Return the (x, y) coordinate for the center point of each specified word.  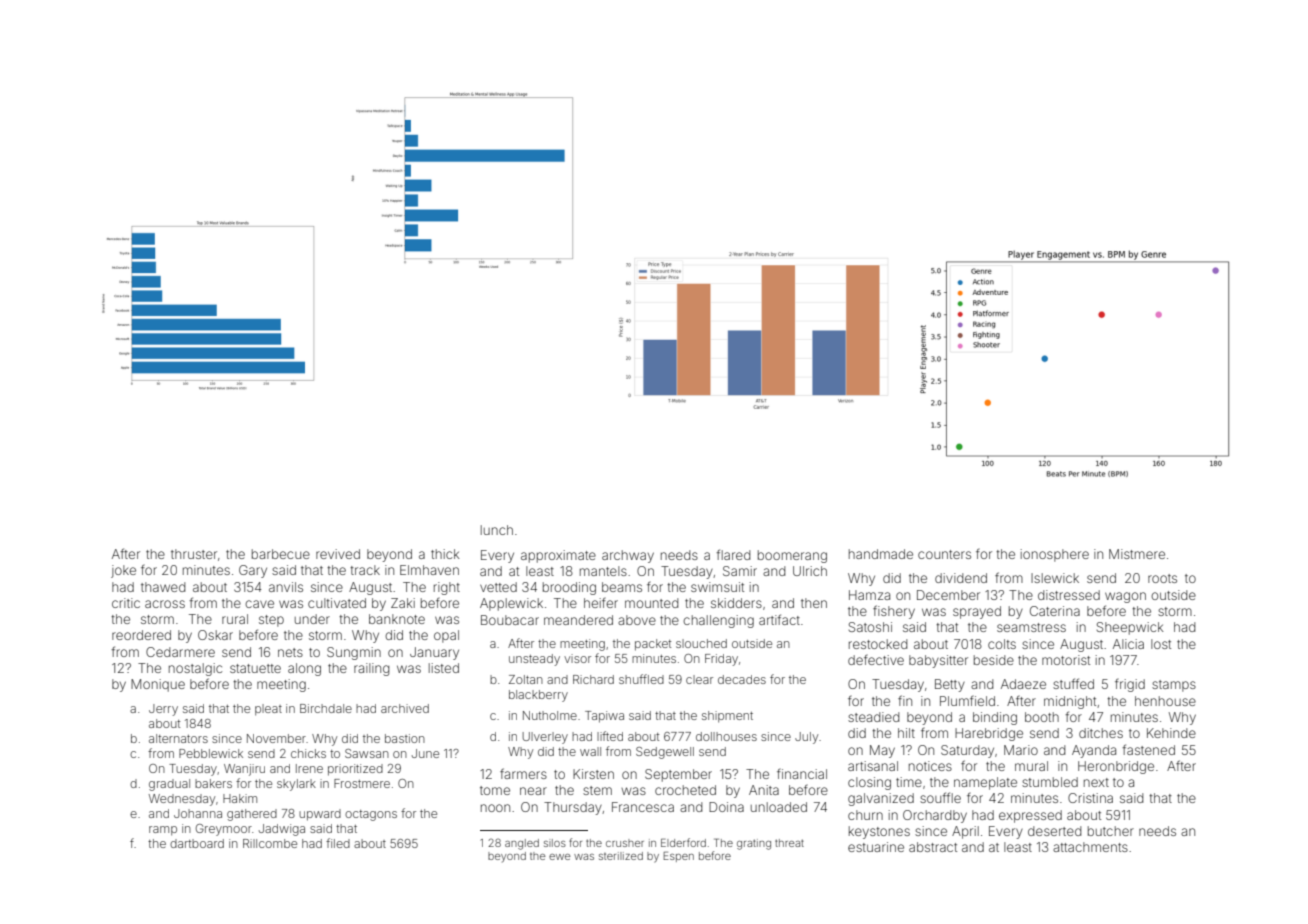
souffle (940, 797)
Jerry (163, 710)
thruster (194, 554)
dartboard (197, 843)
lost (1161, 644)
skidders (736, 603)
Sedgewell (665, 753)
